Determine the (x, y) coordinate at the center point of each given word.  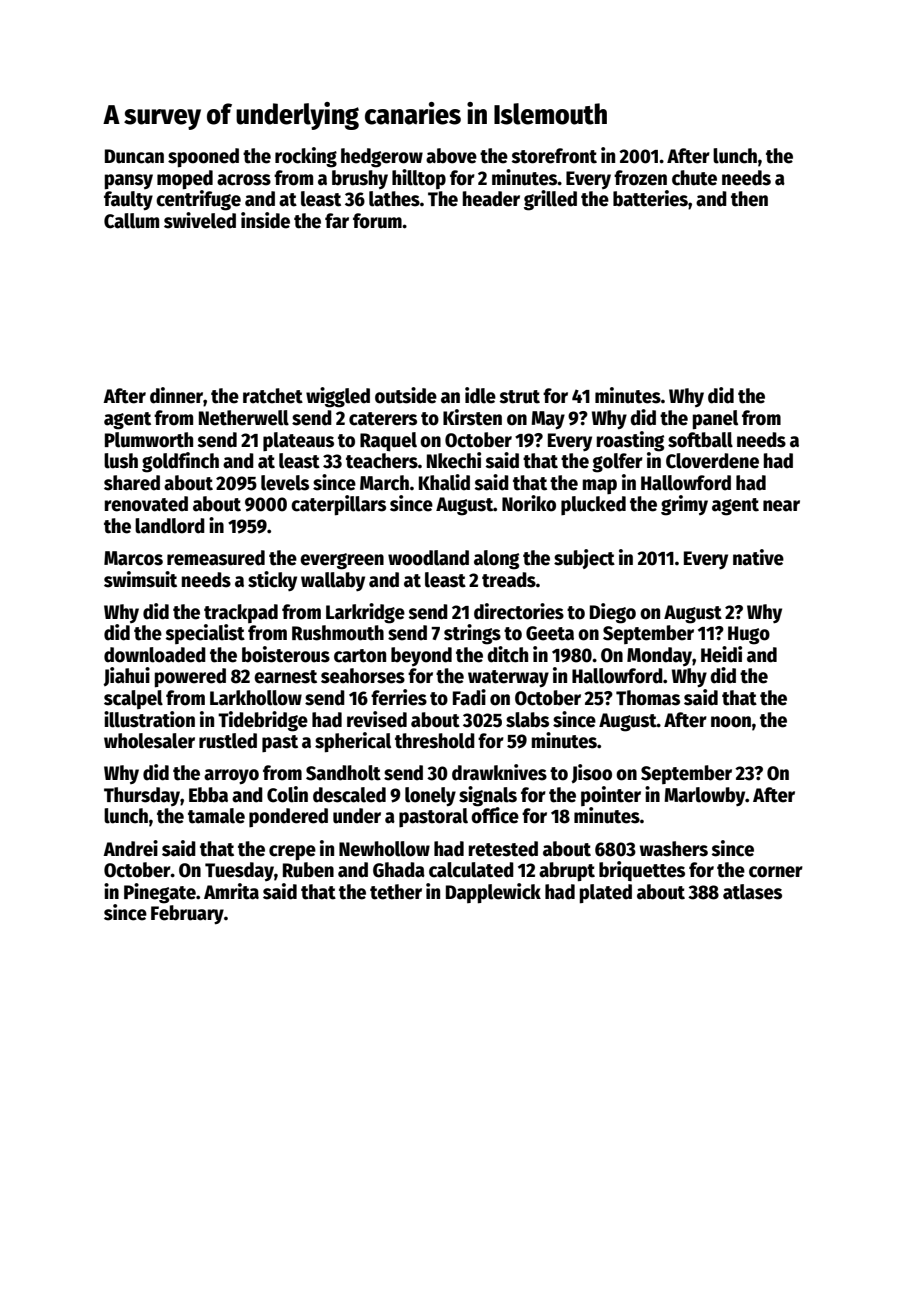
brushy (360, 179)
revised (377, 719)
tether (396, 892)
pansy (129, 182)
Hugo (749, 635)
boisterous (286, 654)
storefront (554, 156)
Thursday (142, 796)
